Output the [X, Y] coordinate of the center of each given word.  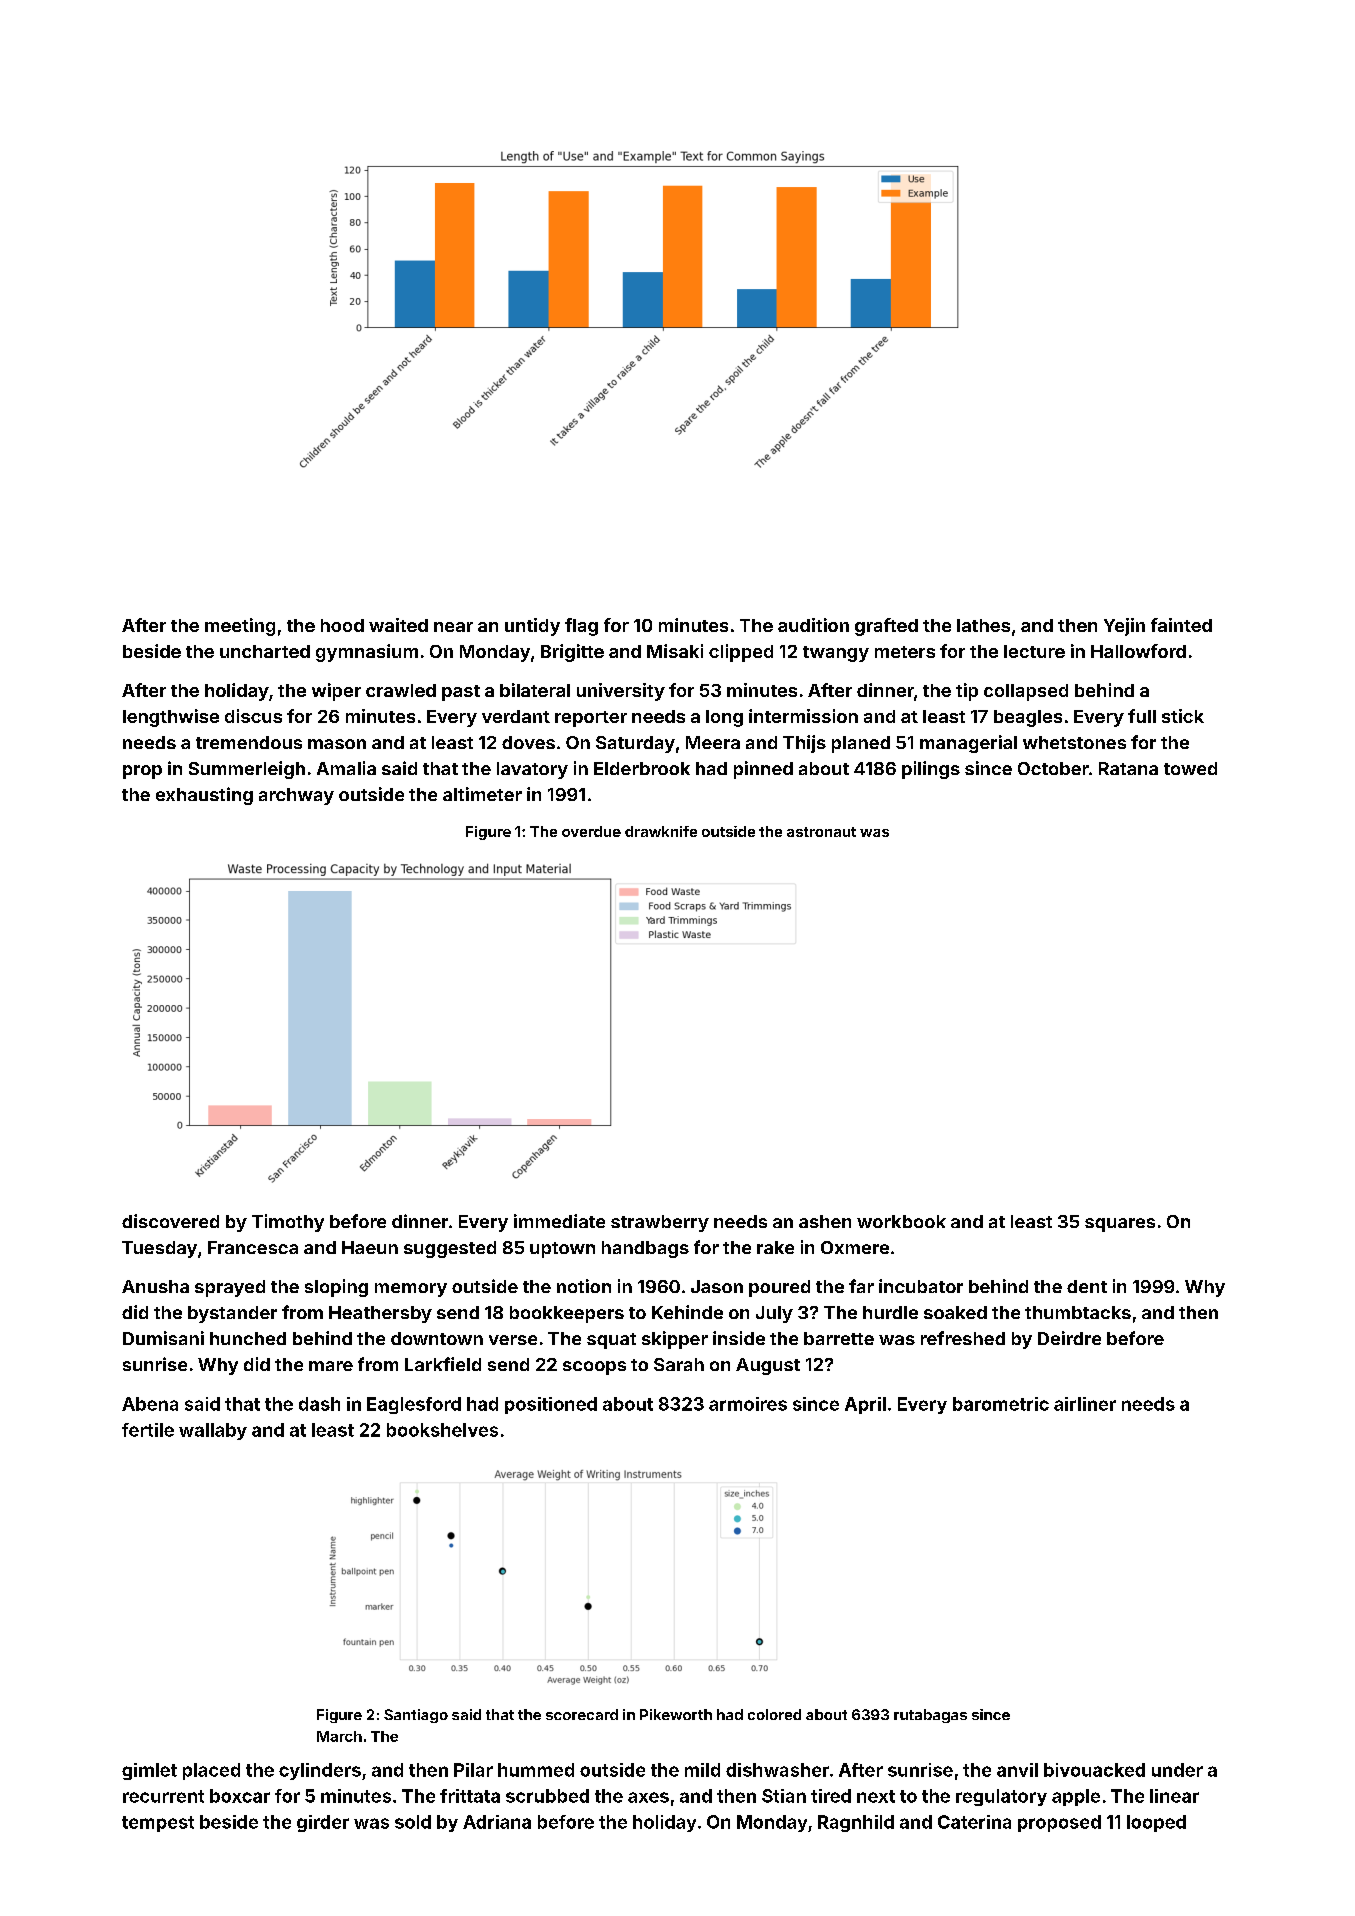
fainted [1181, 625]
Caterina [974, 1822]
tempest [158, 1824]
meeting [240, 627]
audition [813, 625]
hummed [536, 1770]
